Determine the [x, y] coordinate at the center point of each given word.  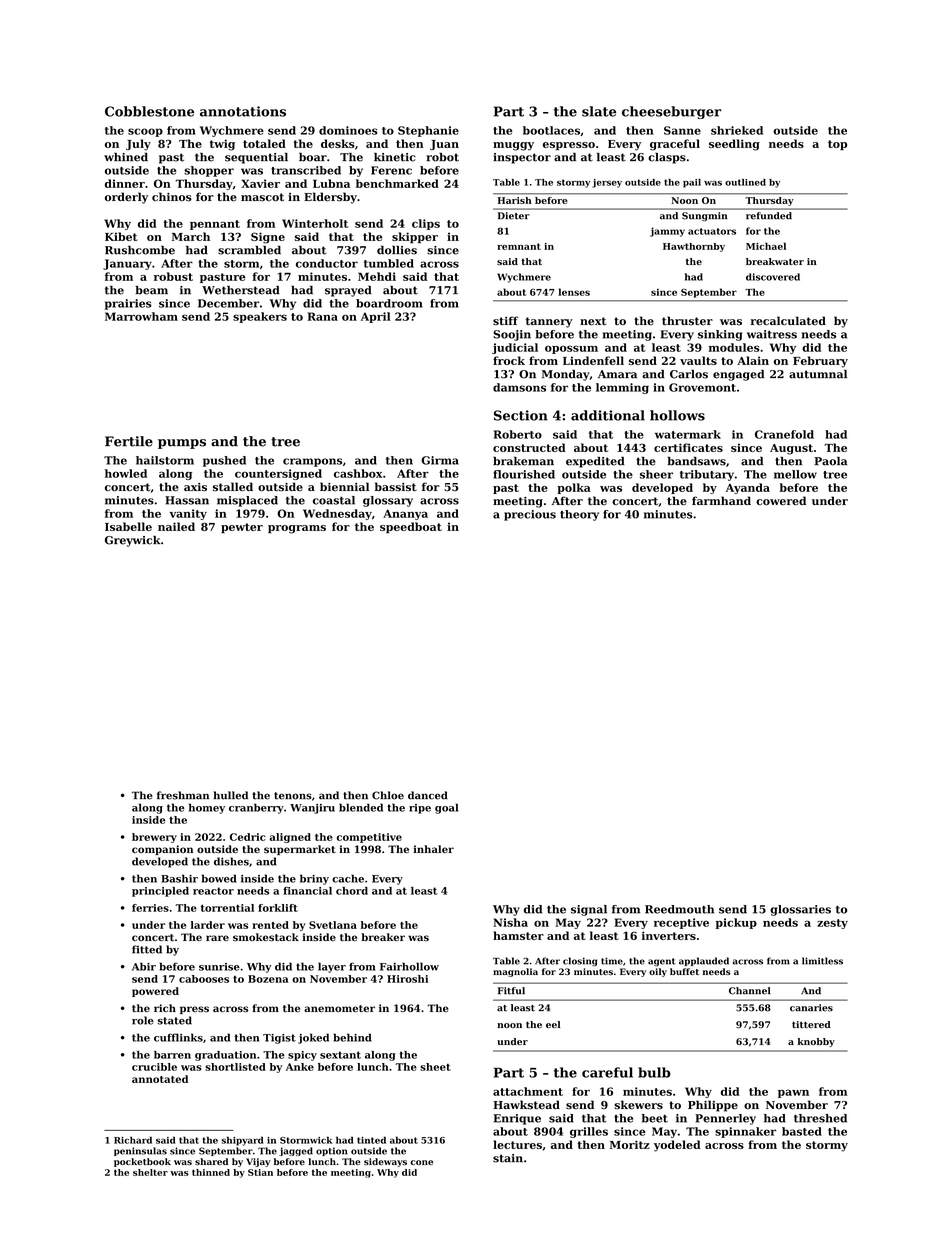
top [837, 145]
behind [352, 1037]
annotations [243, 111]
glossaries [800, 910]
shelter [150, 1172]
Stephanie [428, 131]
